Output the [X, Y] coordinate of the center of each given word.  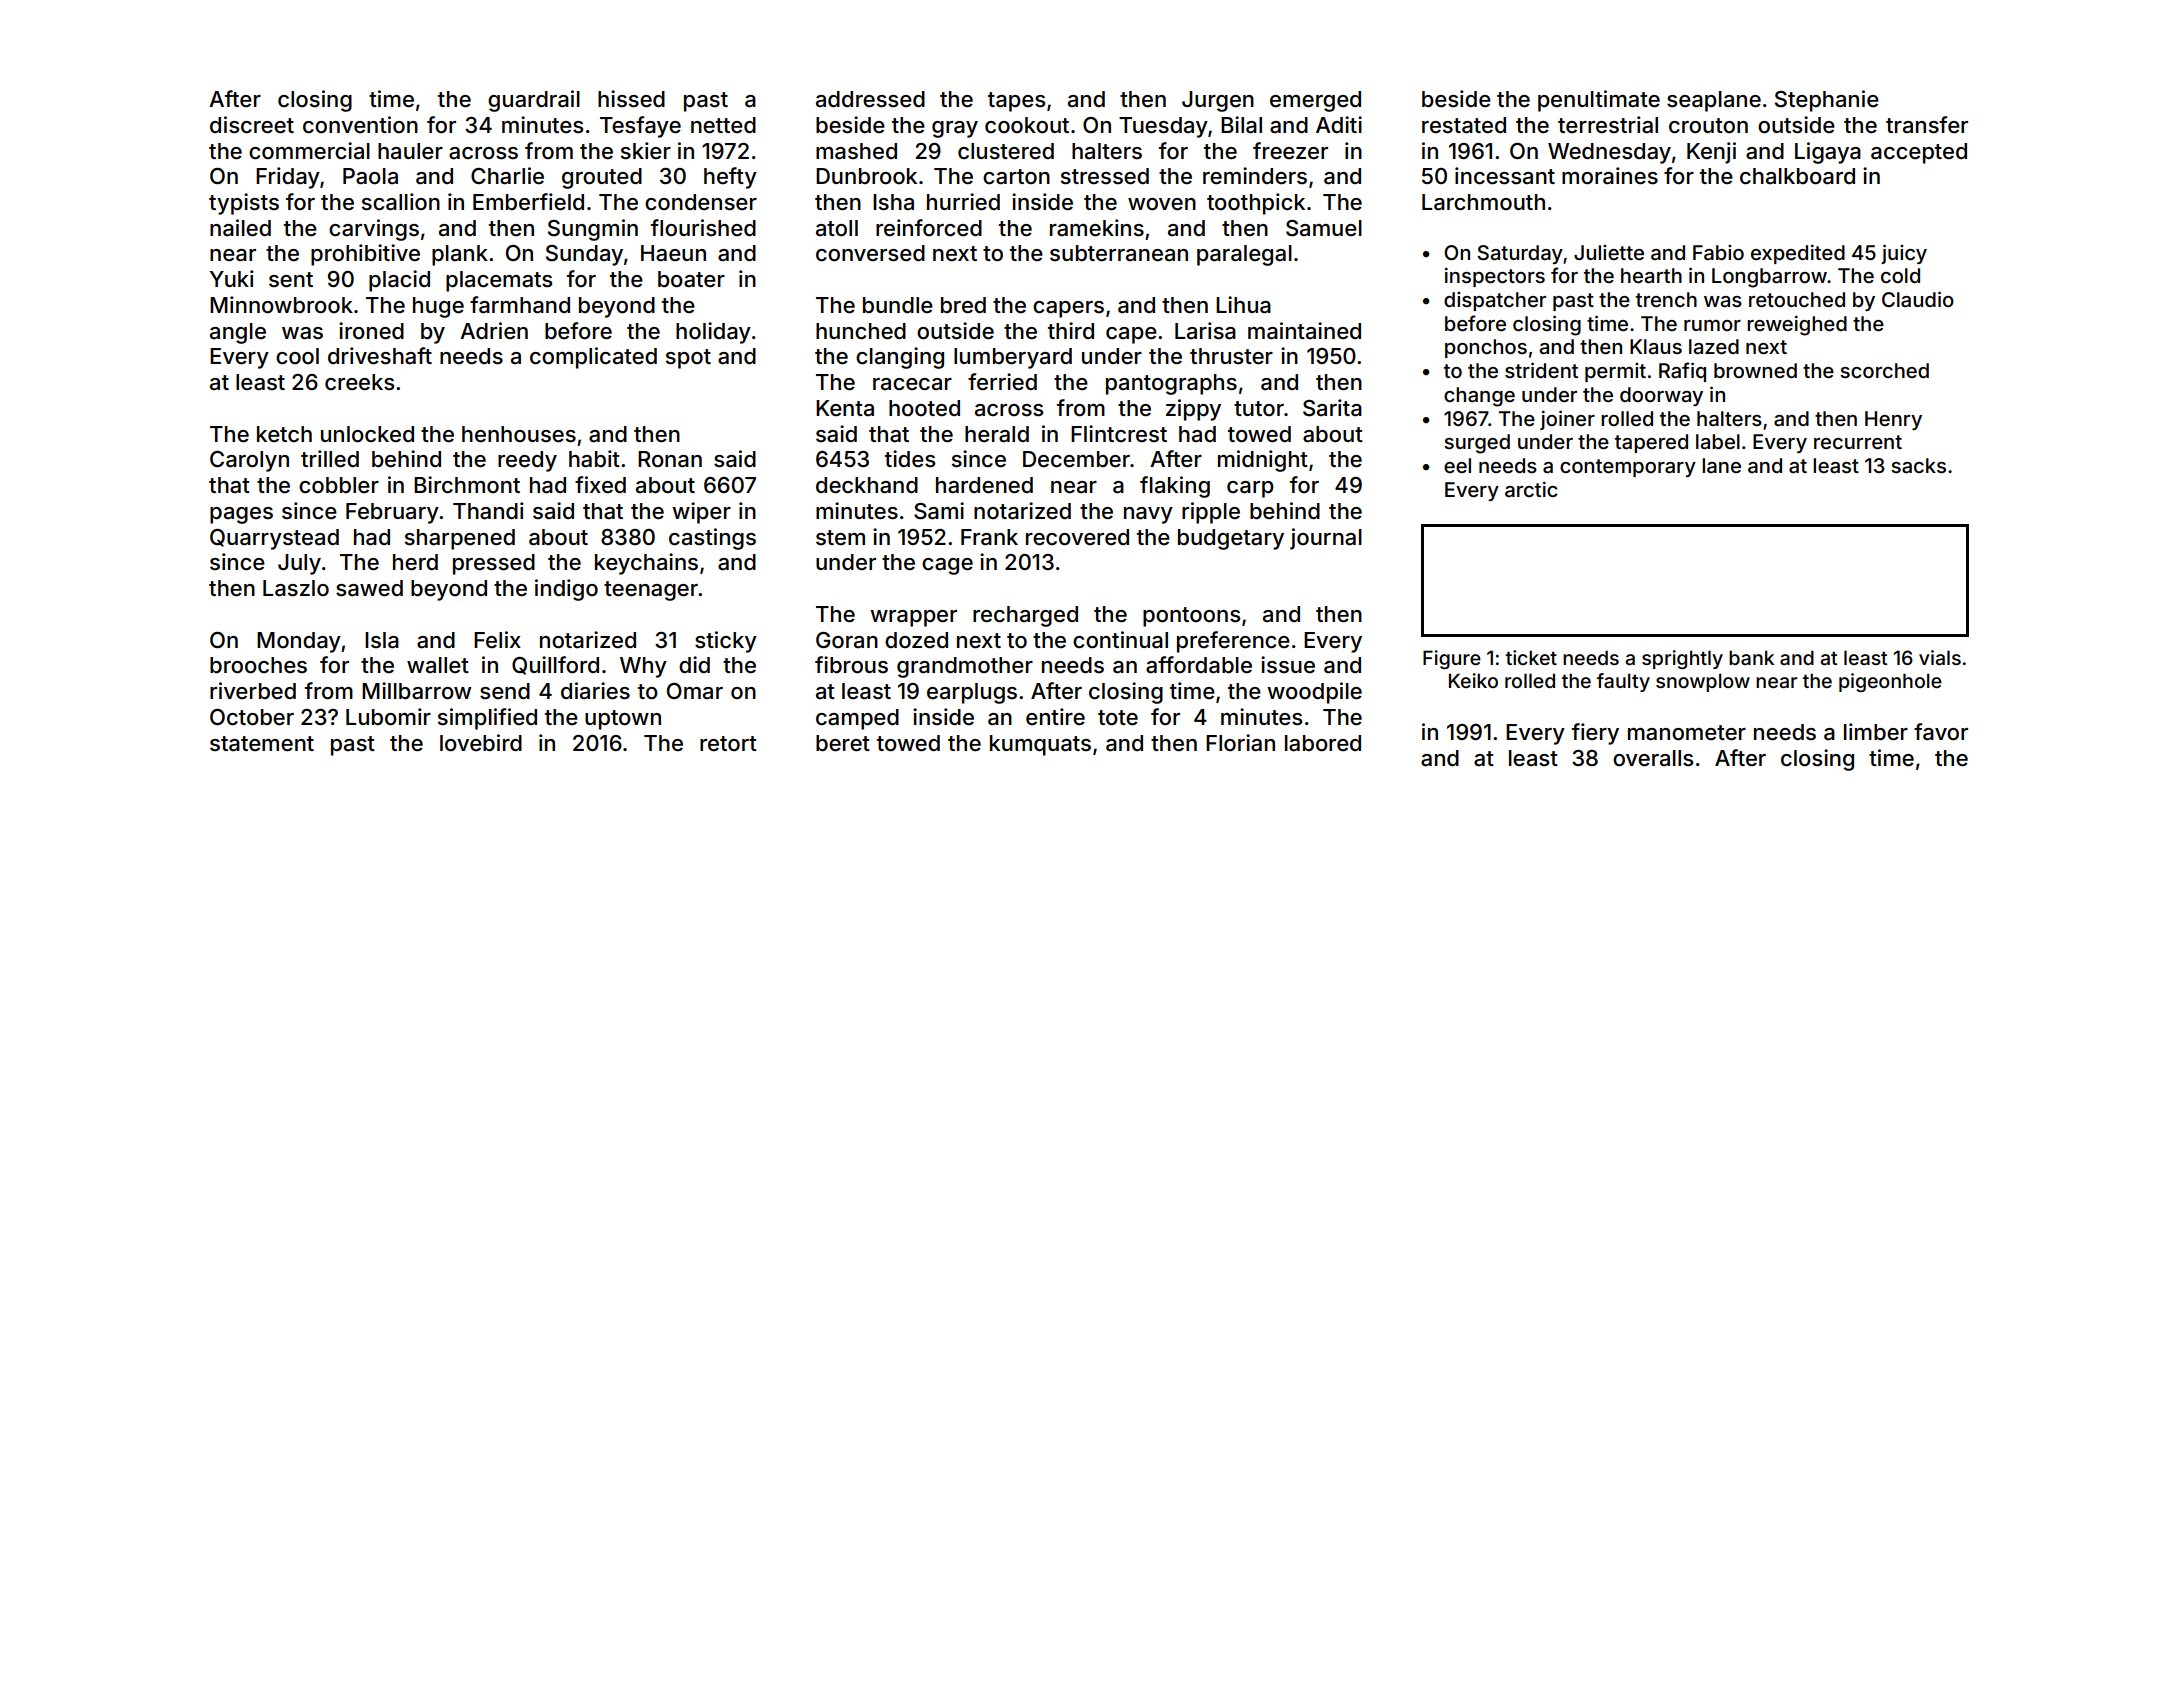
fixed [600, 485]
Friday [288, 178]
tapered [1651, 443]
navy [1148, 515]
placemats [499, 281]
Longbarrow [1769, 278]
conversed [870, 253]
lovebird [481, 743]
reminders [1255, 176]
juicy [1904, 254]
